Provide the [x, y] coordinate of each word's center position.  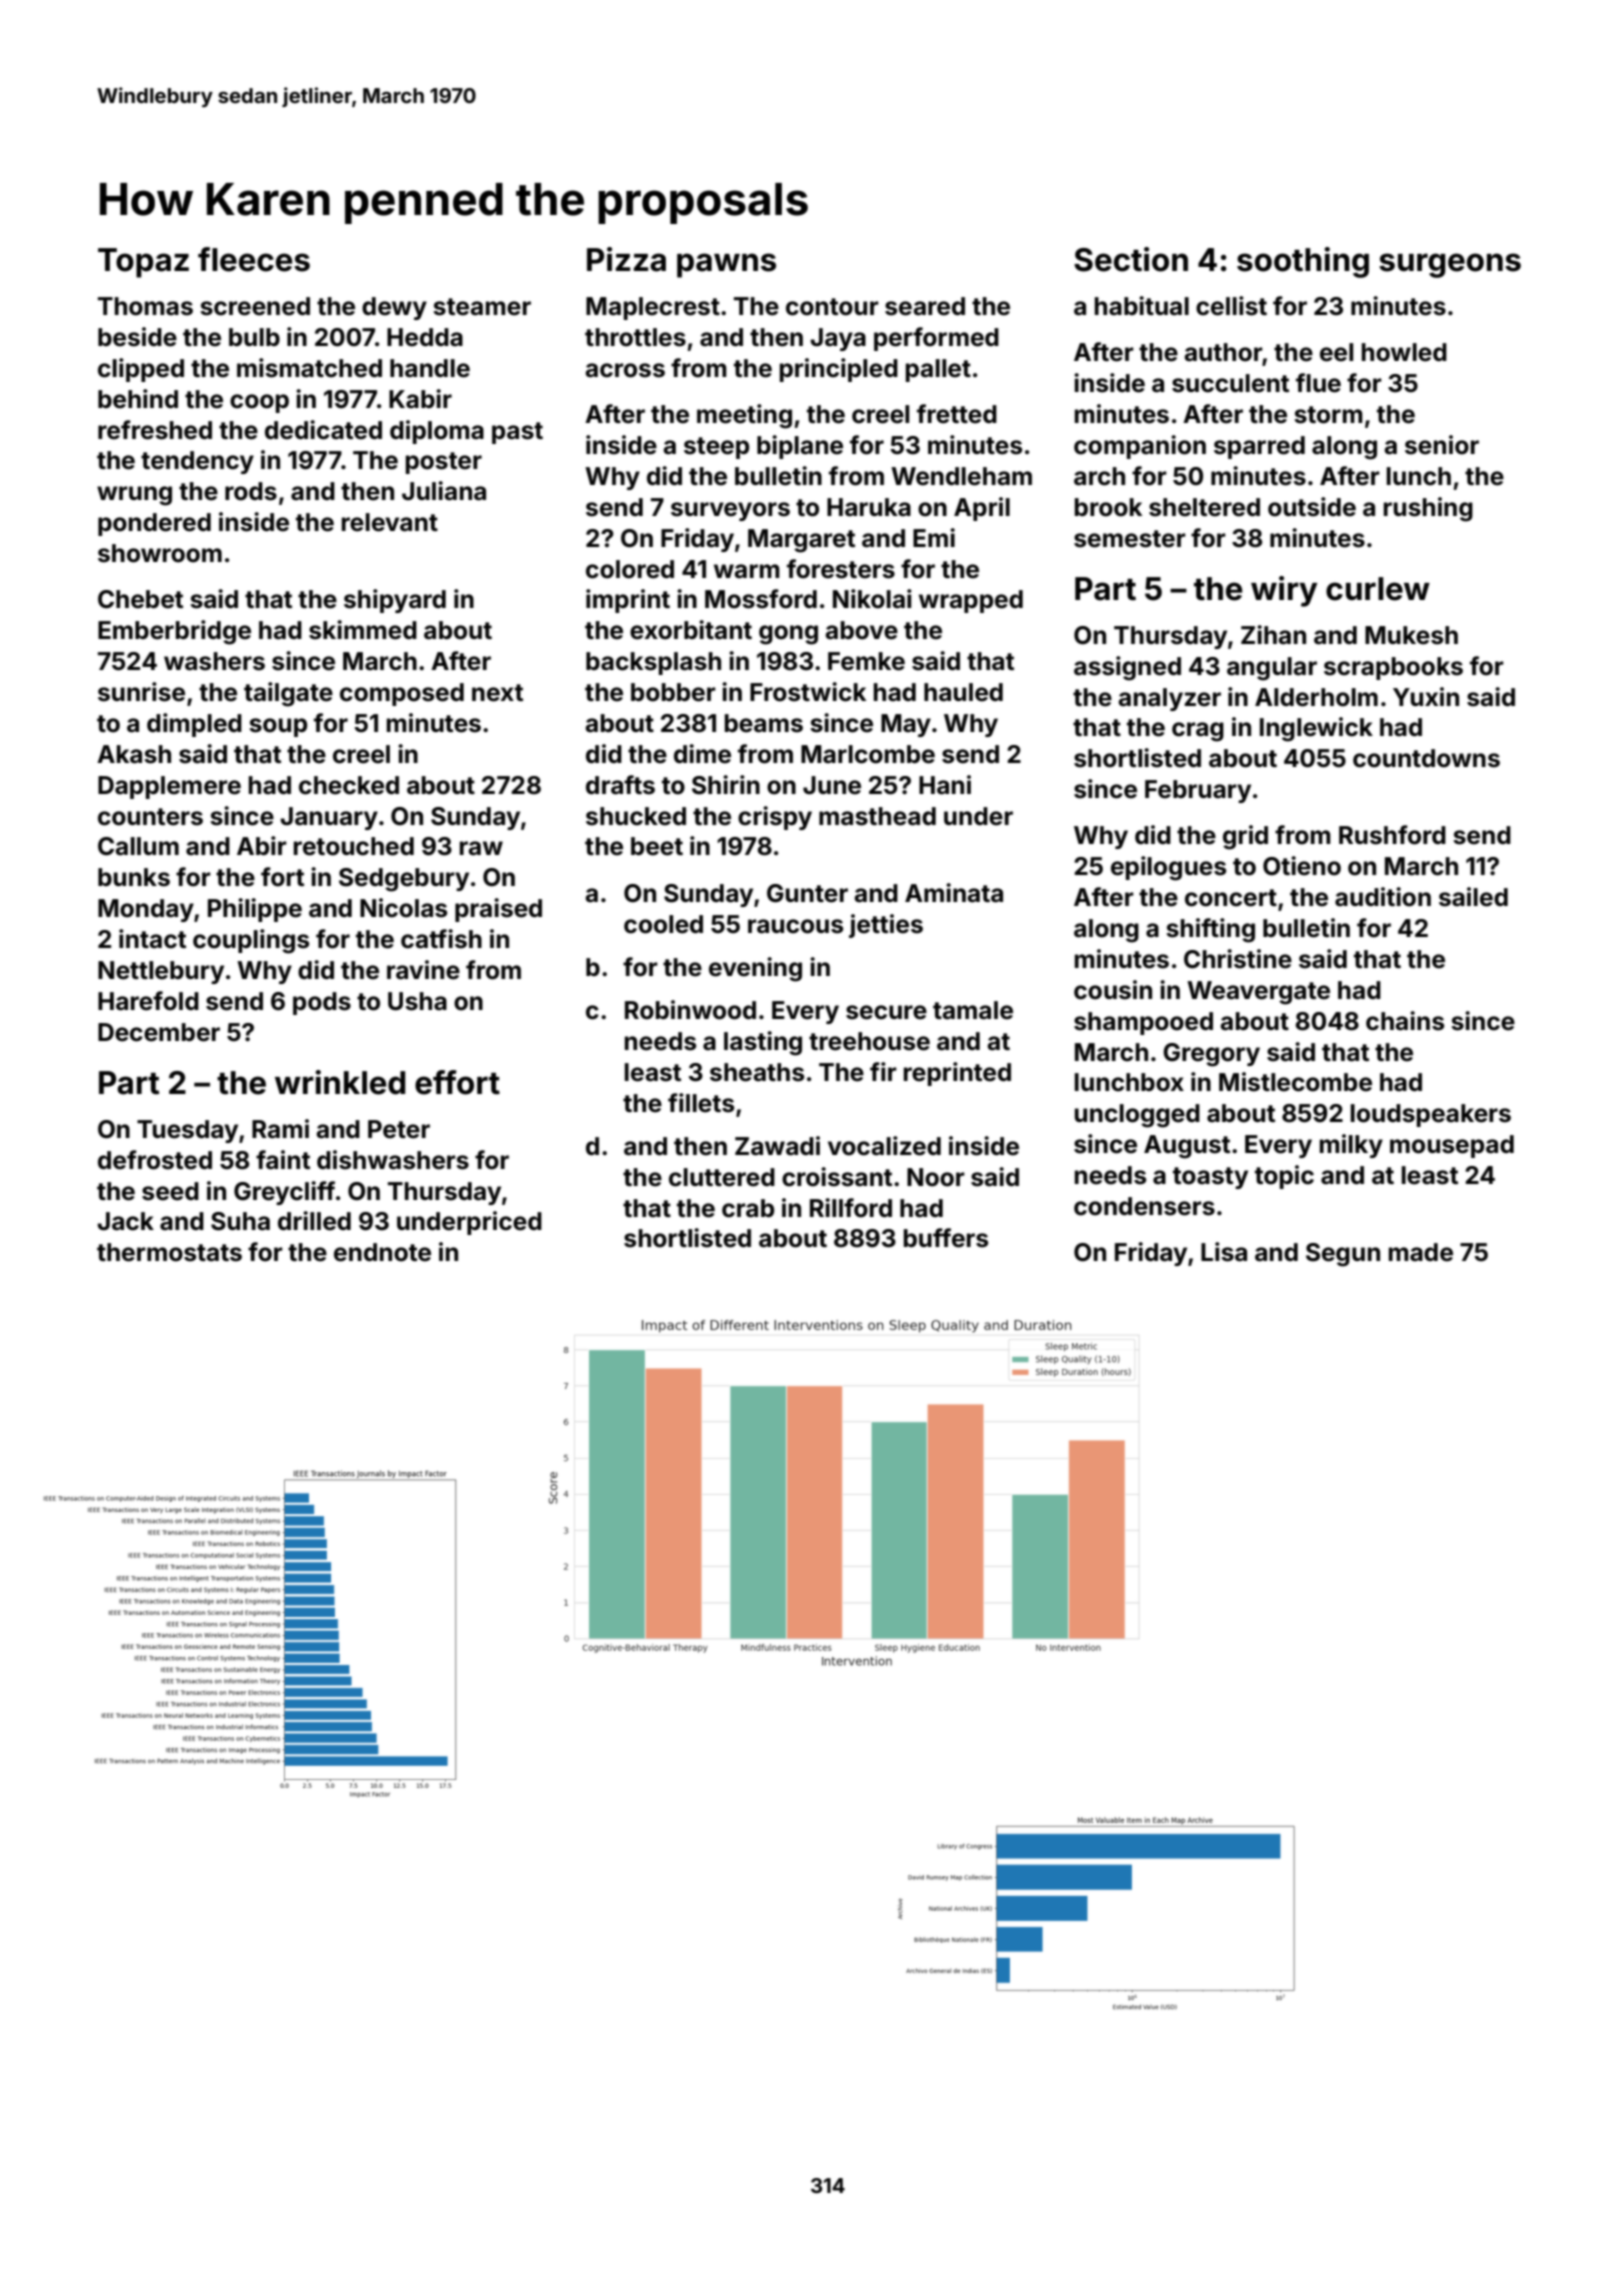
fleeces [254, 259]
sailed [1473, 897]
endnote [382, 1252]
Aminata [954, 893]
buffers [946, 1238]
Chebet [140, 599]
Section [1131, 259]
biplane [800, 447]
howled [1404, 352]
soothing [1303, 262]
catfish [441, 939]
